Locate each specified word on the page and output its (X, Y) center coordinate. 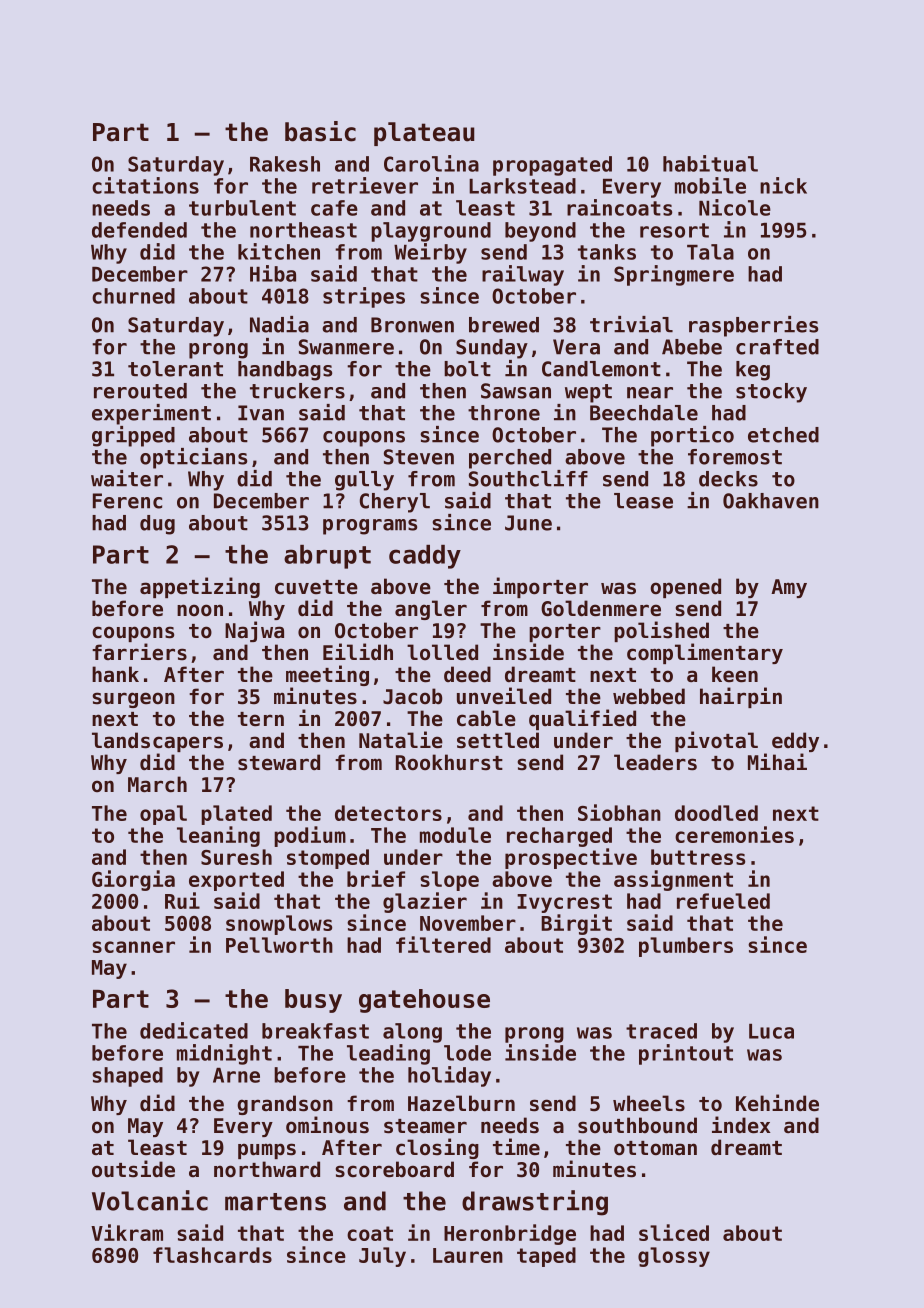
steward (279, 762)
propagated (552, 166)
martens (275, 1202)
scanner (133, 947)
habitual (710, 163)
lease (643, 501)
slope (449, 881)
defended (139, 230)
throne (504, 413)
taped (546, 1257)
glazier (425, 902)
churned (133, 296)
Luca (771, 1031)
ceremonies (734, 834)
